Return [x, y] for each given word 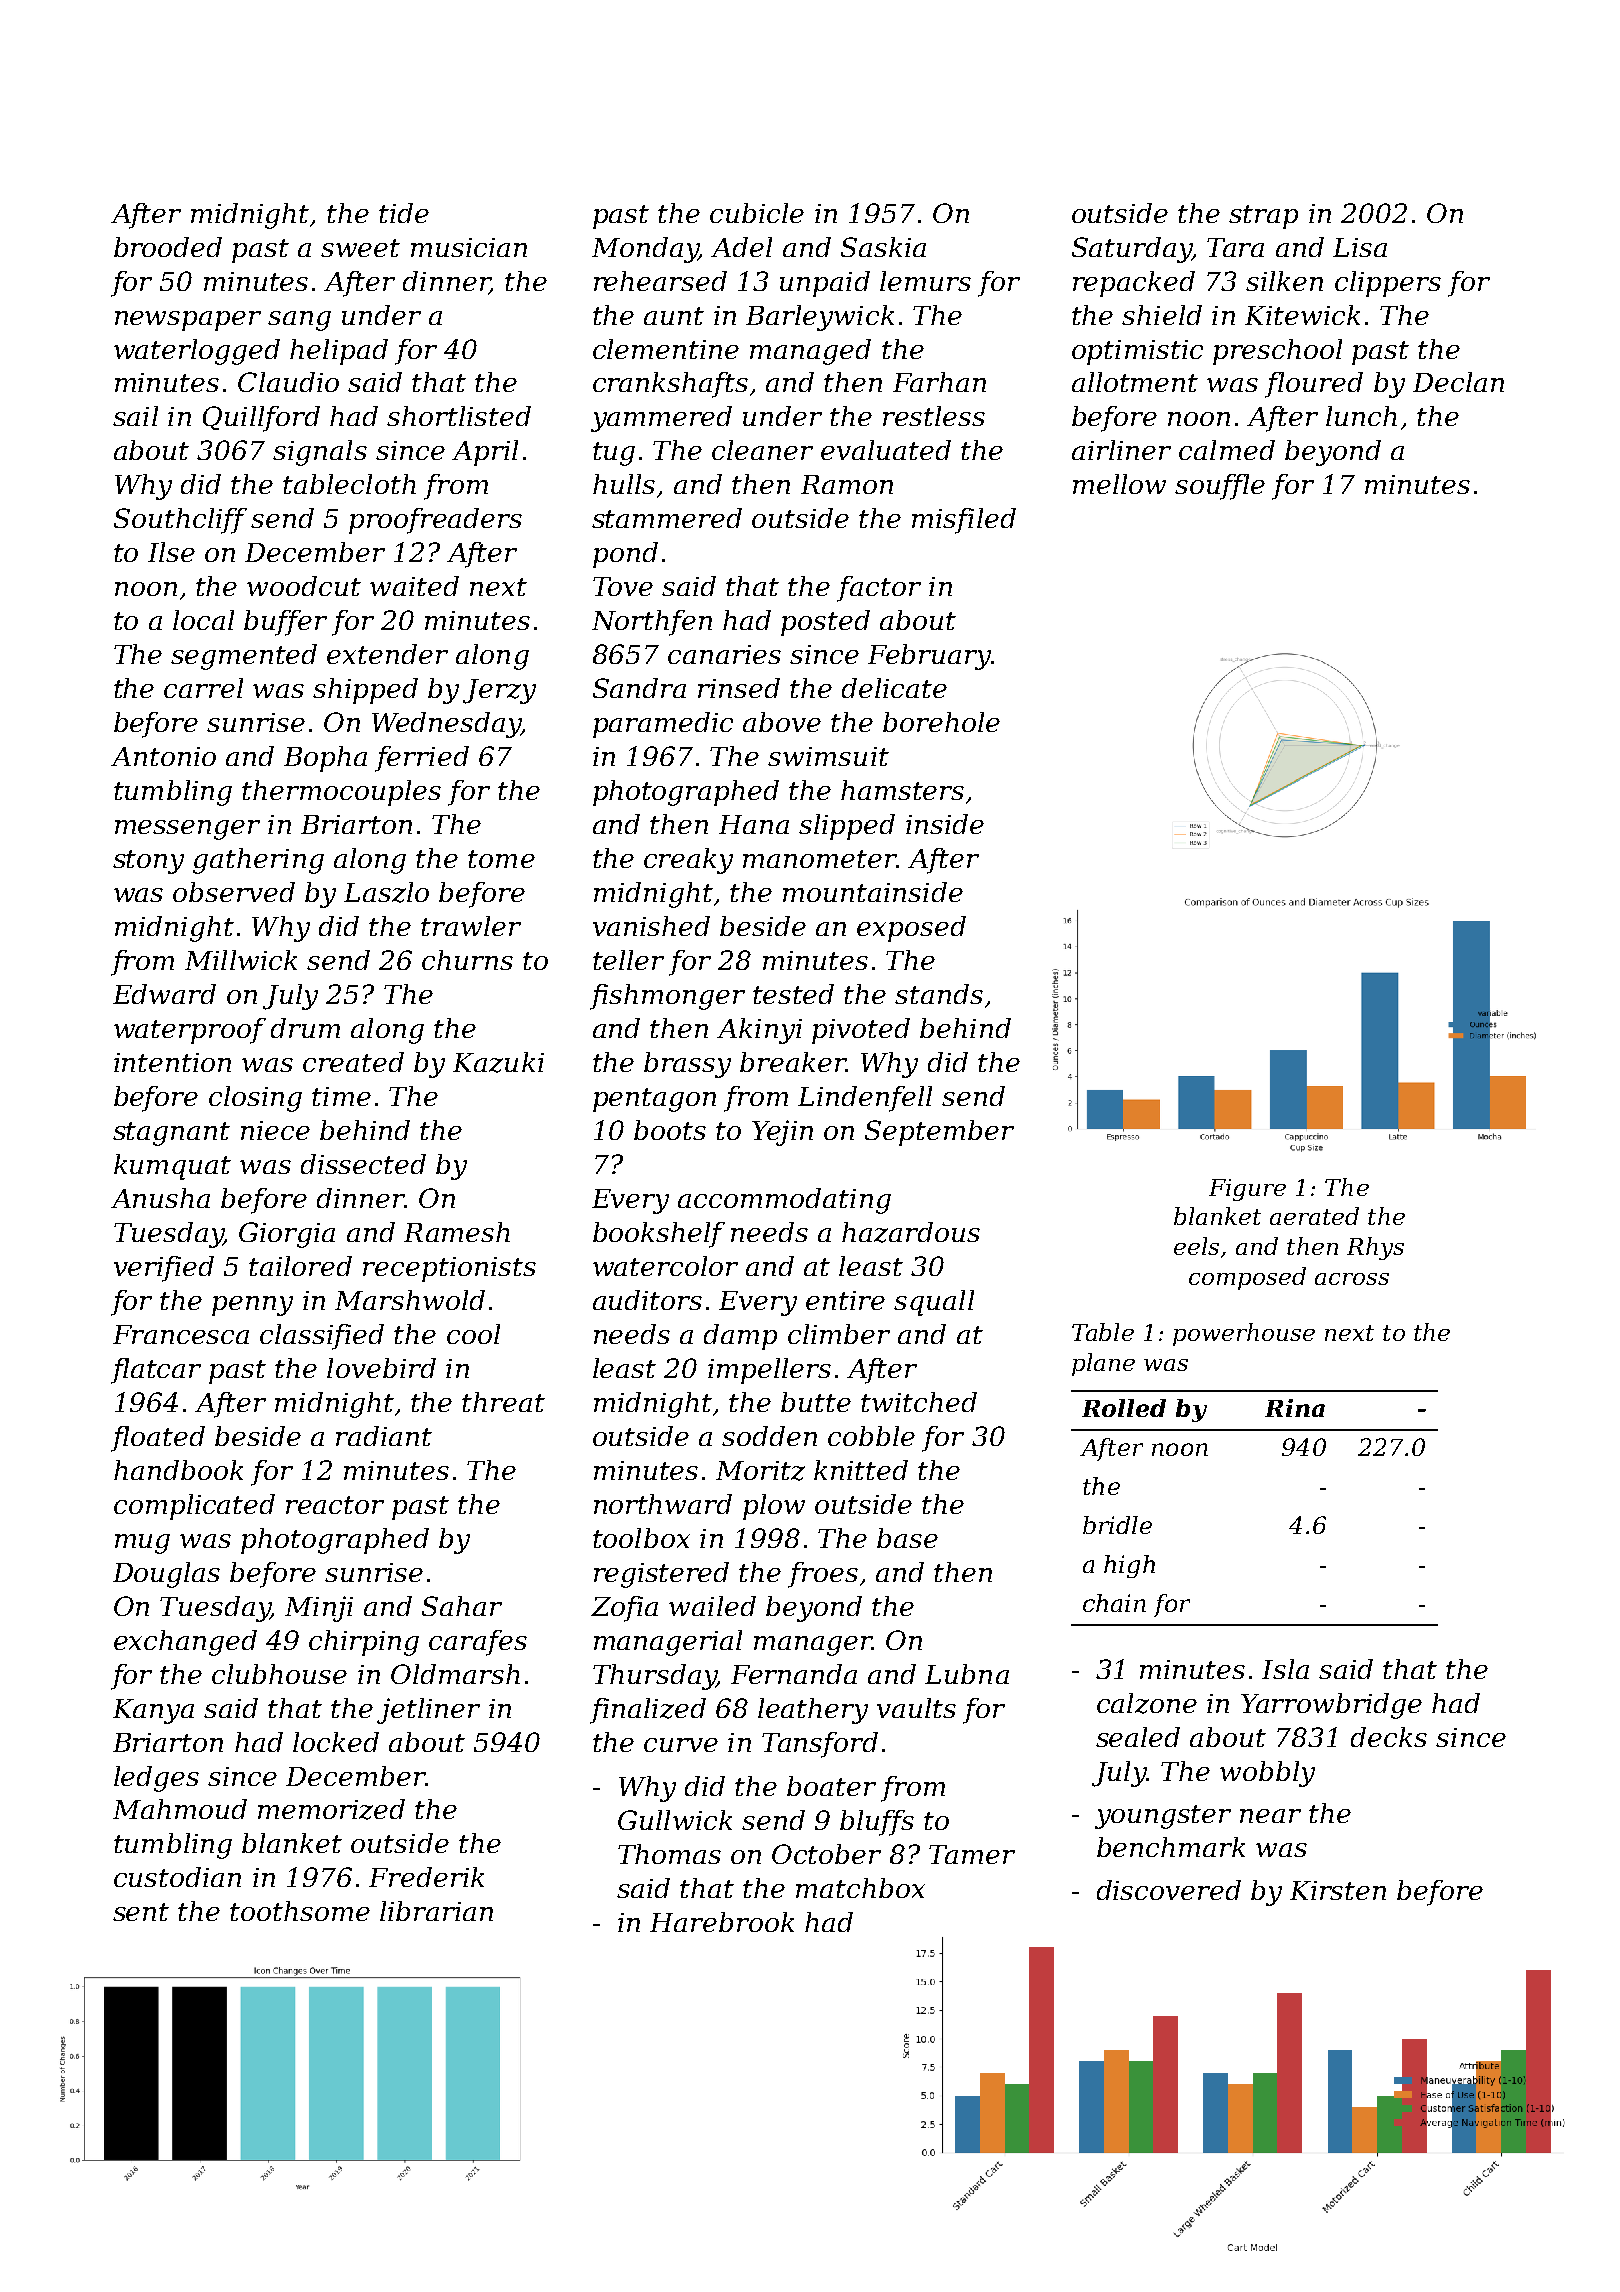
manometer [819, 859]
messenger [187, 830]
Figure [1247, 1190]
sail [135, 416]
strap [1263, 217]
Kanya [153, 1711]
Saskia [883, 247]
